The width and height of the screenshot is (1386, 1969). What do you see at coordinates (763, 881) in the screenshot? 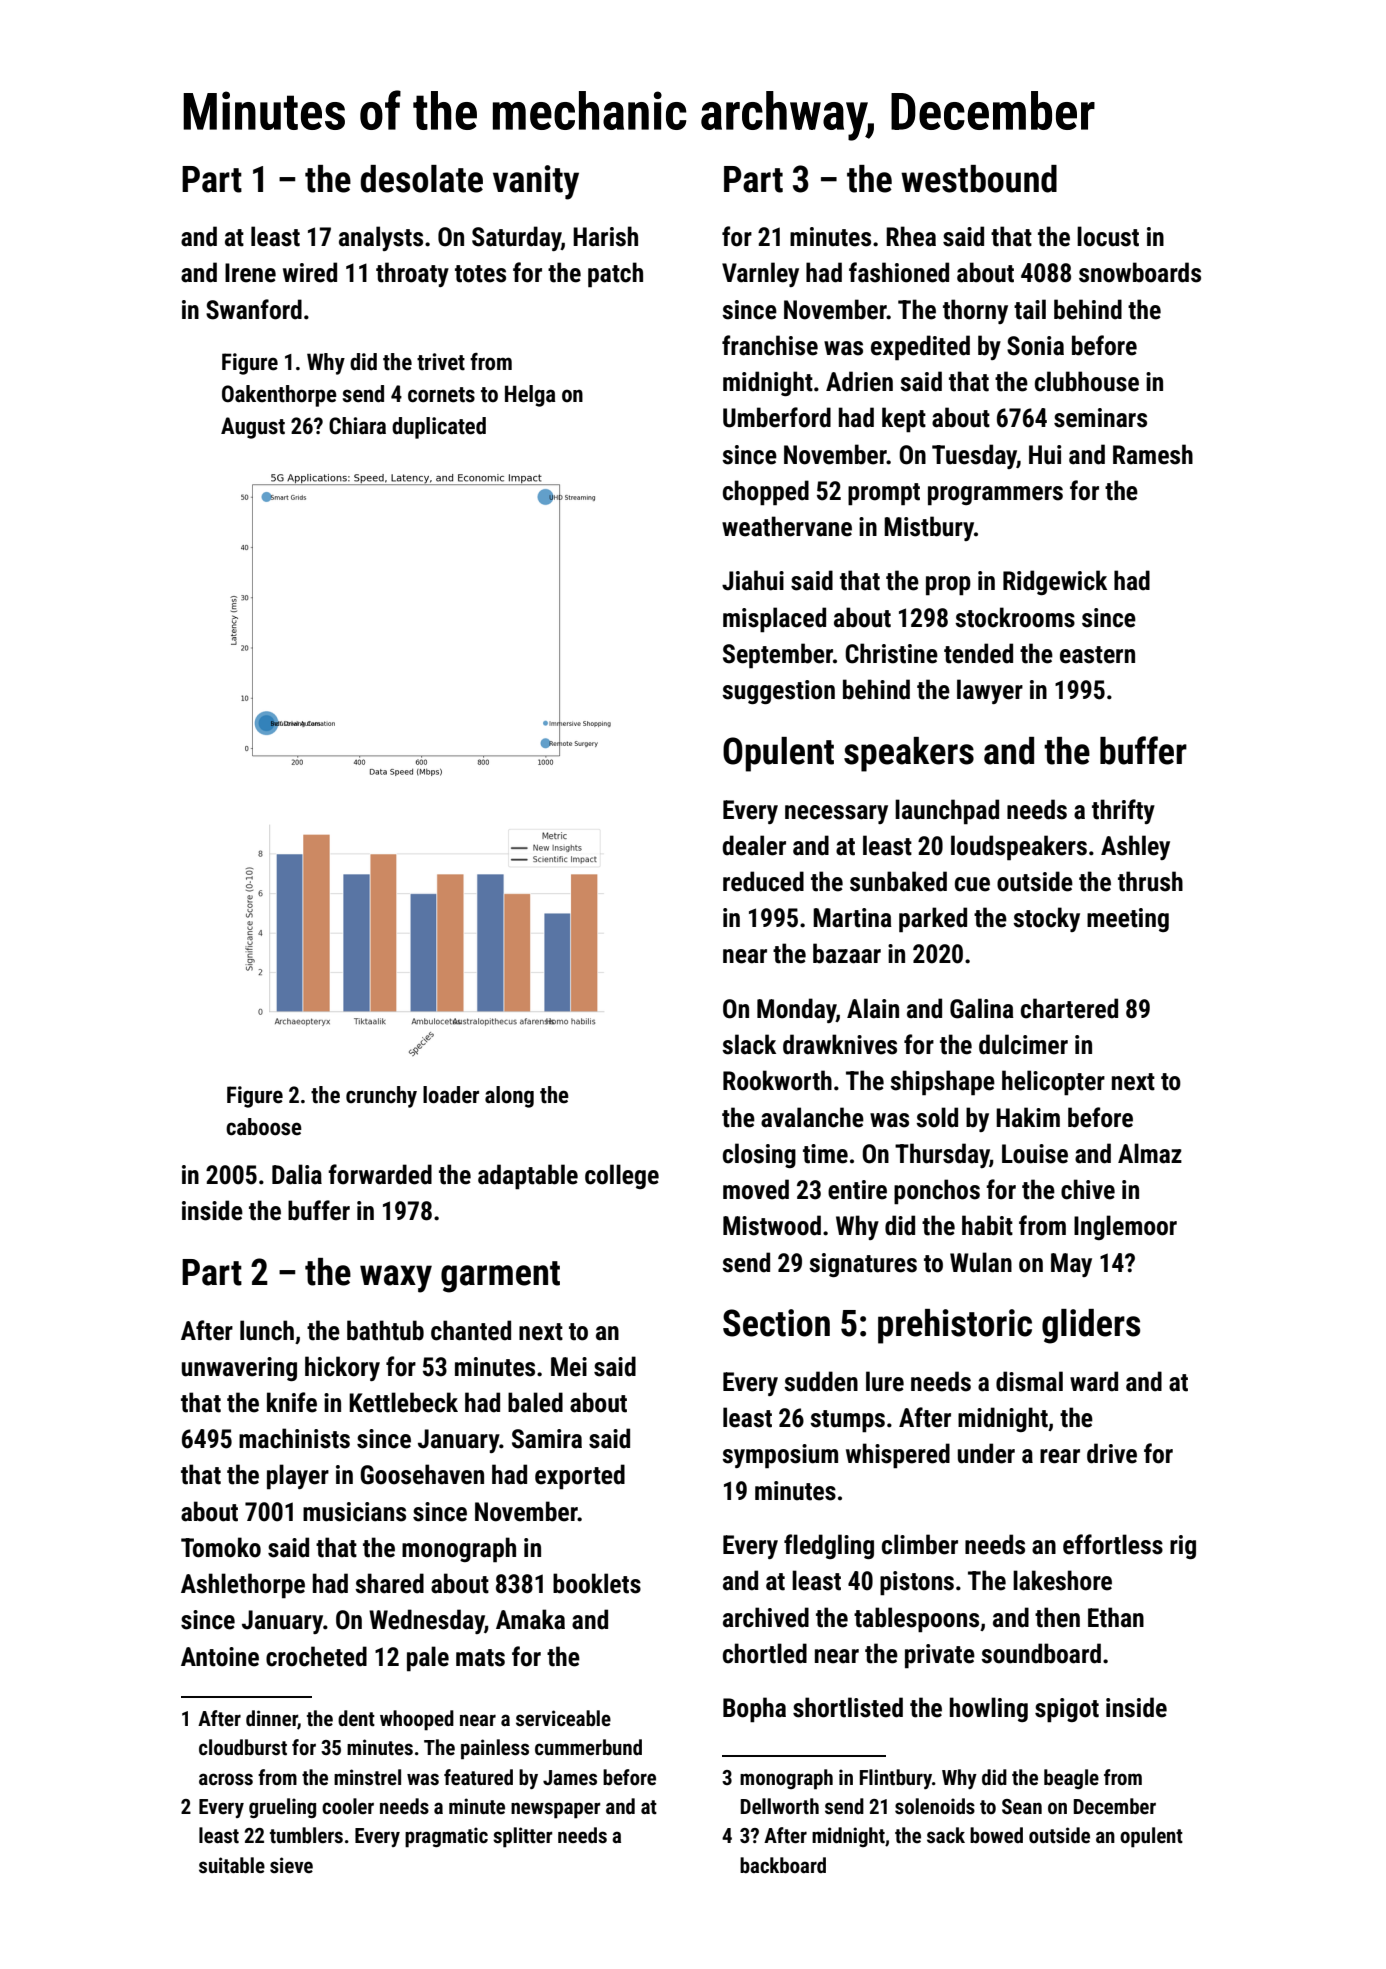
I see `reduced` at bounding box center [763, 881].
